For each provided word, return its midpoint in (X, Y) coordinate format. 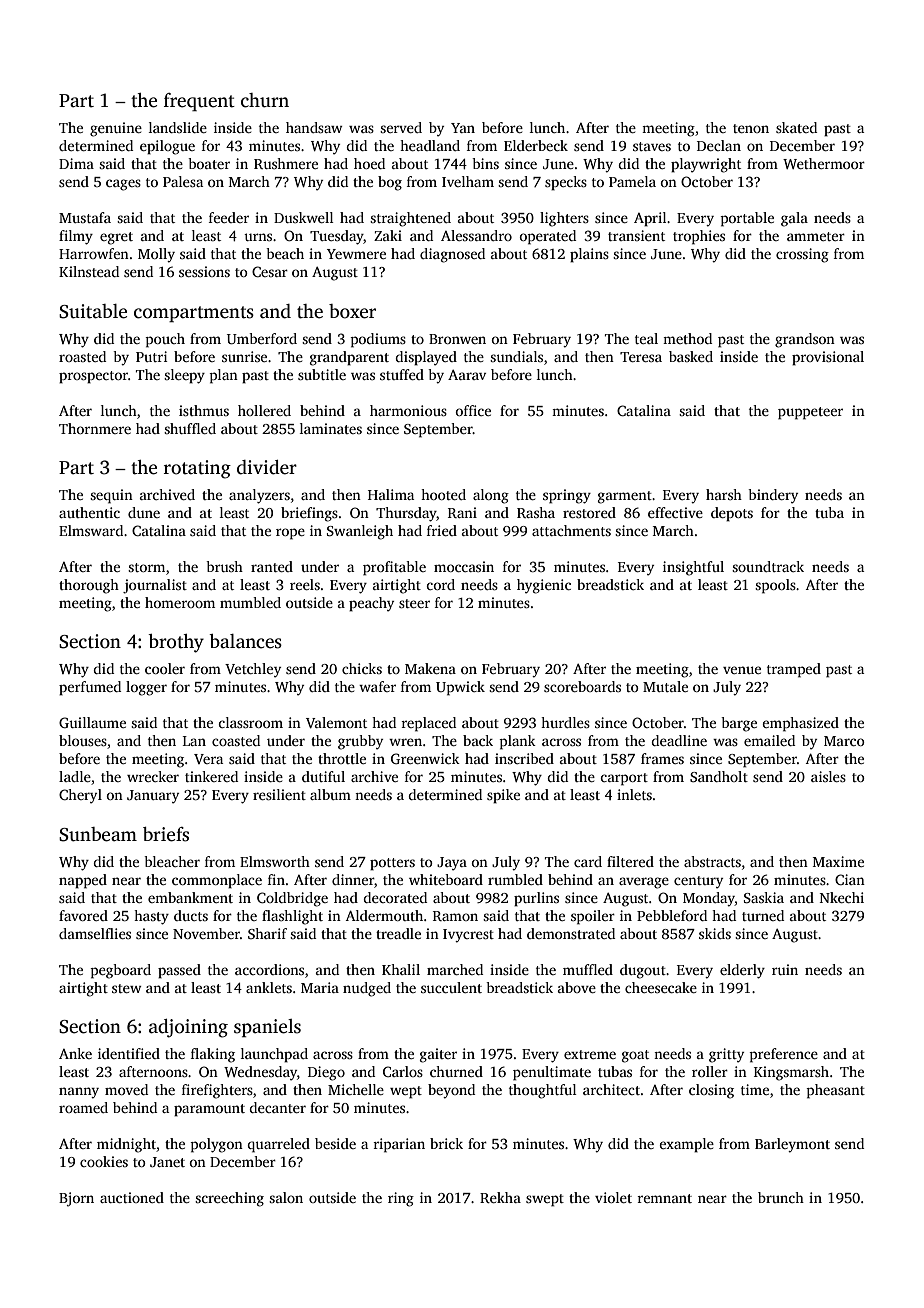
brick (446, 1143)
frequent (199, 102)
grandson (805, 340)
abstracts (712, 861)
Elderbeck (536, 145)
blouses (83, 740)
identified (129, 1053)
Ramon (455, 916)
